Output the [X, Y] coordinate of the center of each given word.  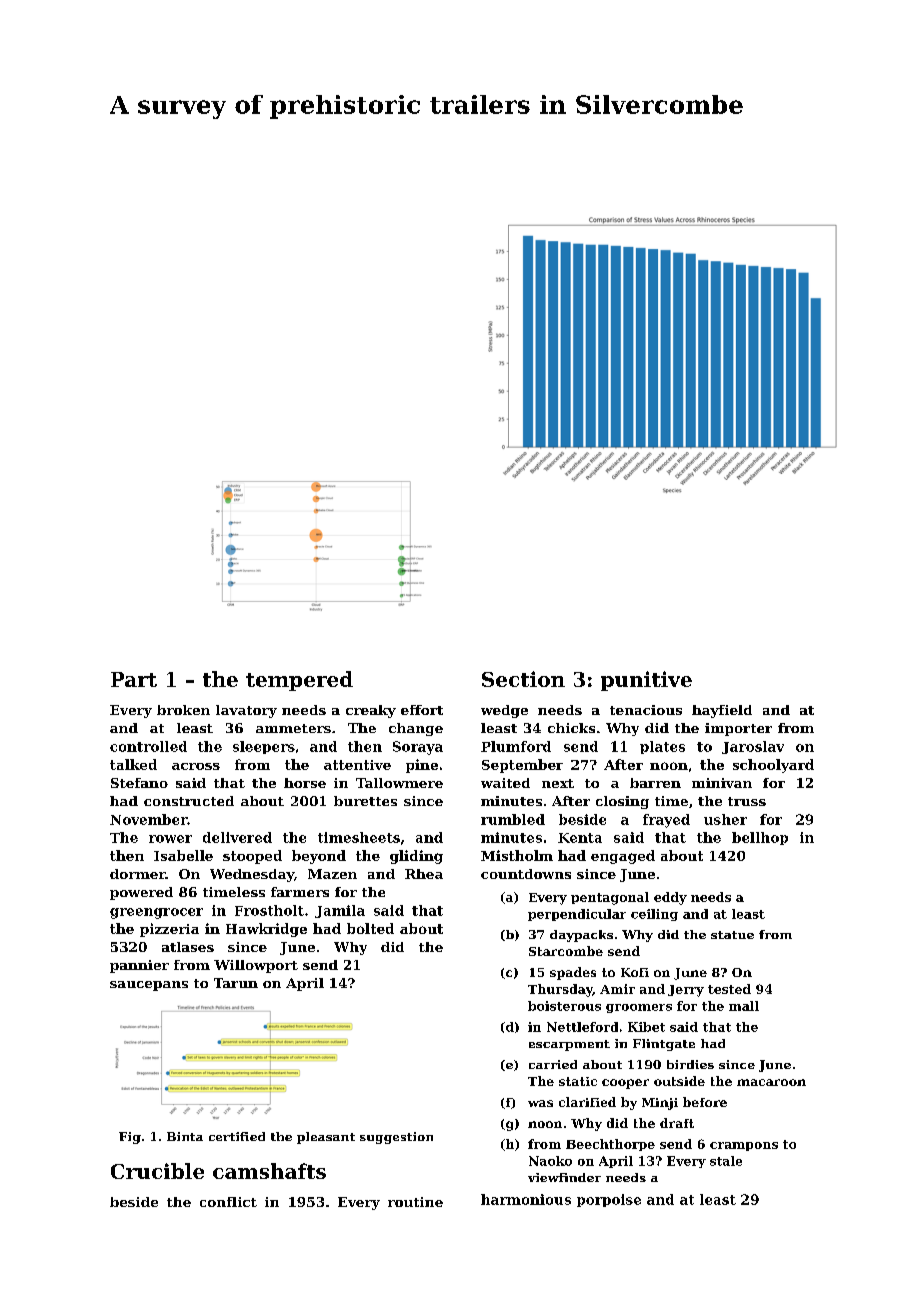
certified [237, 1136]
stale [726, 1161]
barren [655, 783]
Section [523, 679]
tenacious [646, 710]
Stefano [139, 783]
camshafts [269, 1171]
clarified [587, 1102]
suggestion [396, 1138]
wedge [504, 711]
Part [134, 679]
